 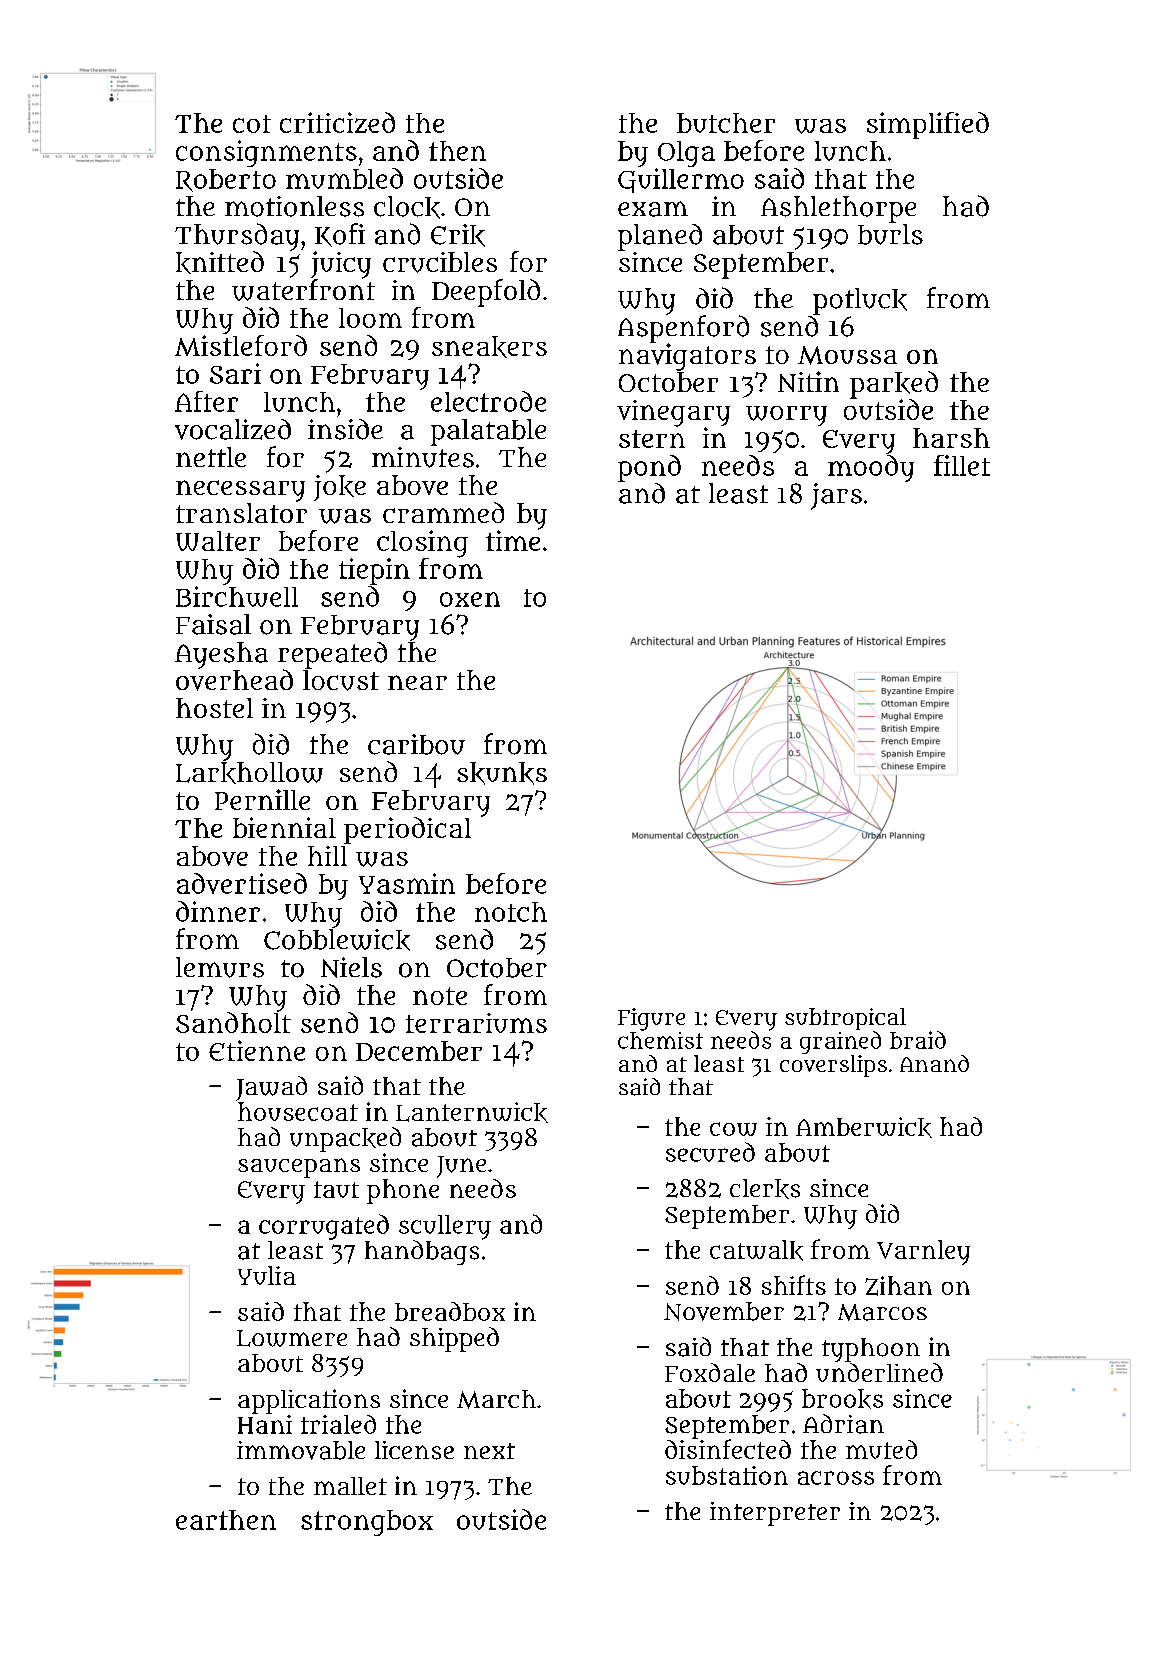 I want to click on fillet, so click(x=962, y=465).
